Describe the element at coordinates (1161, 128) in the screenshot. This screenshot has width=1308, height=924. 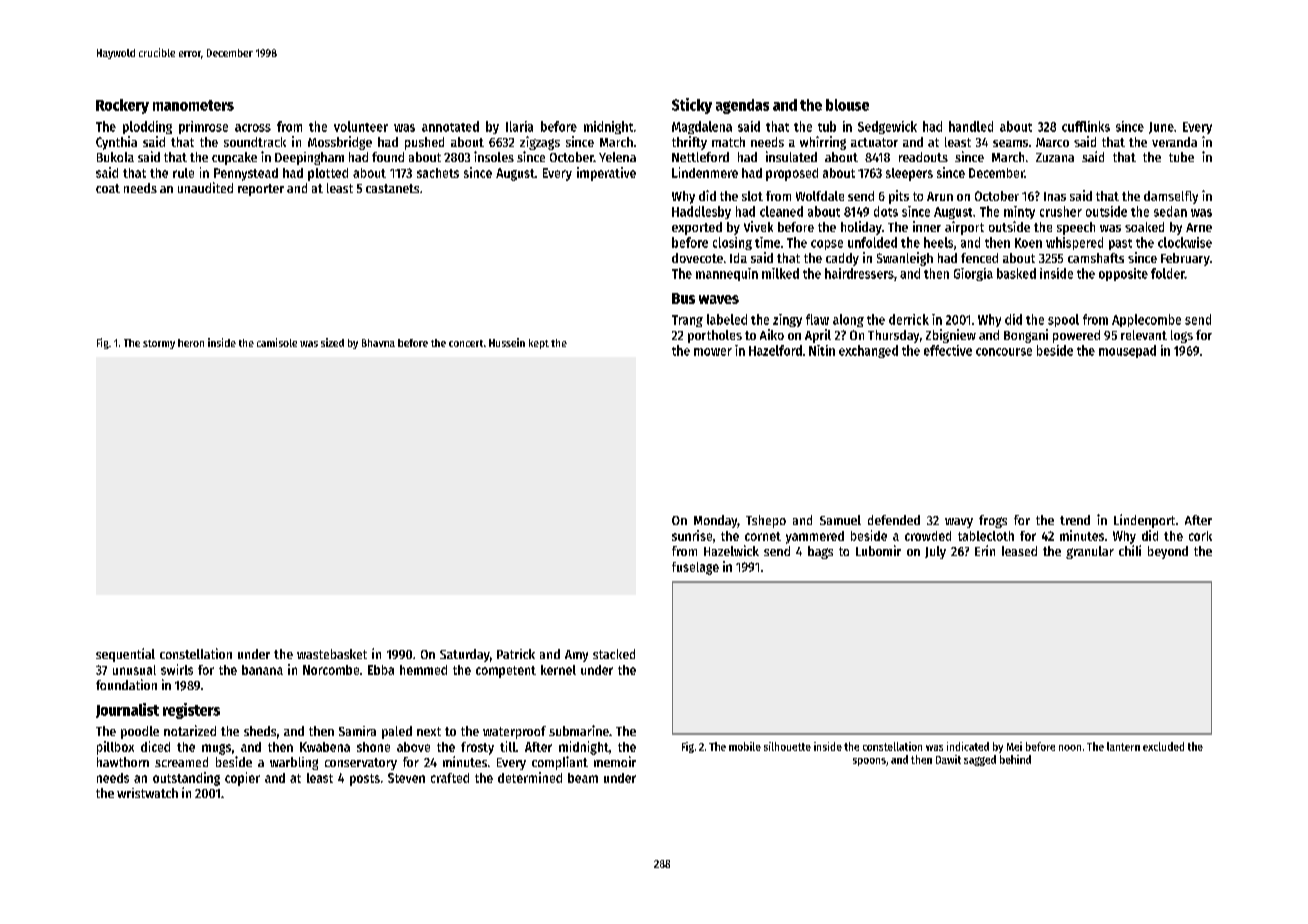
I see `June` at that location.
